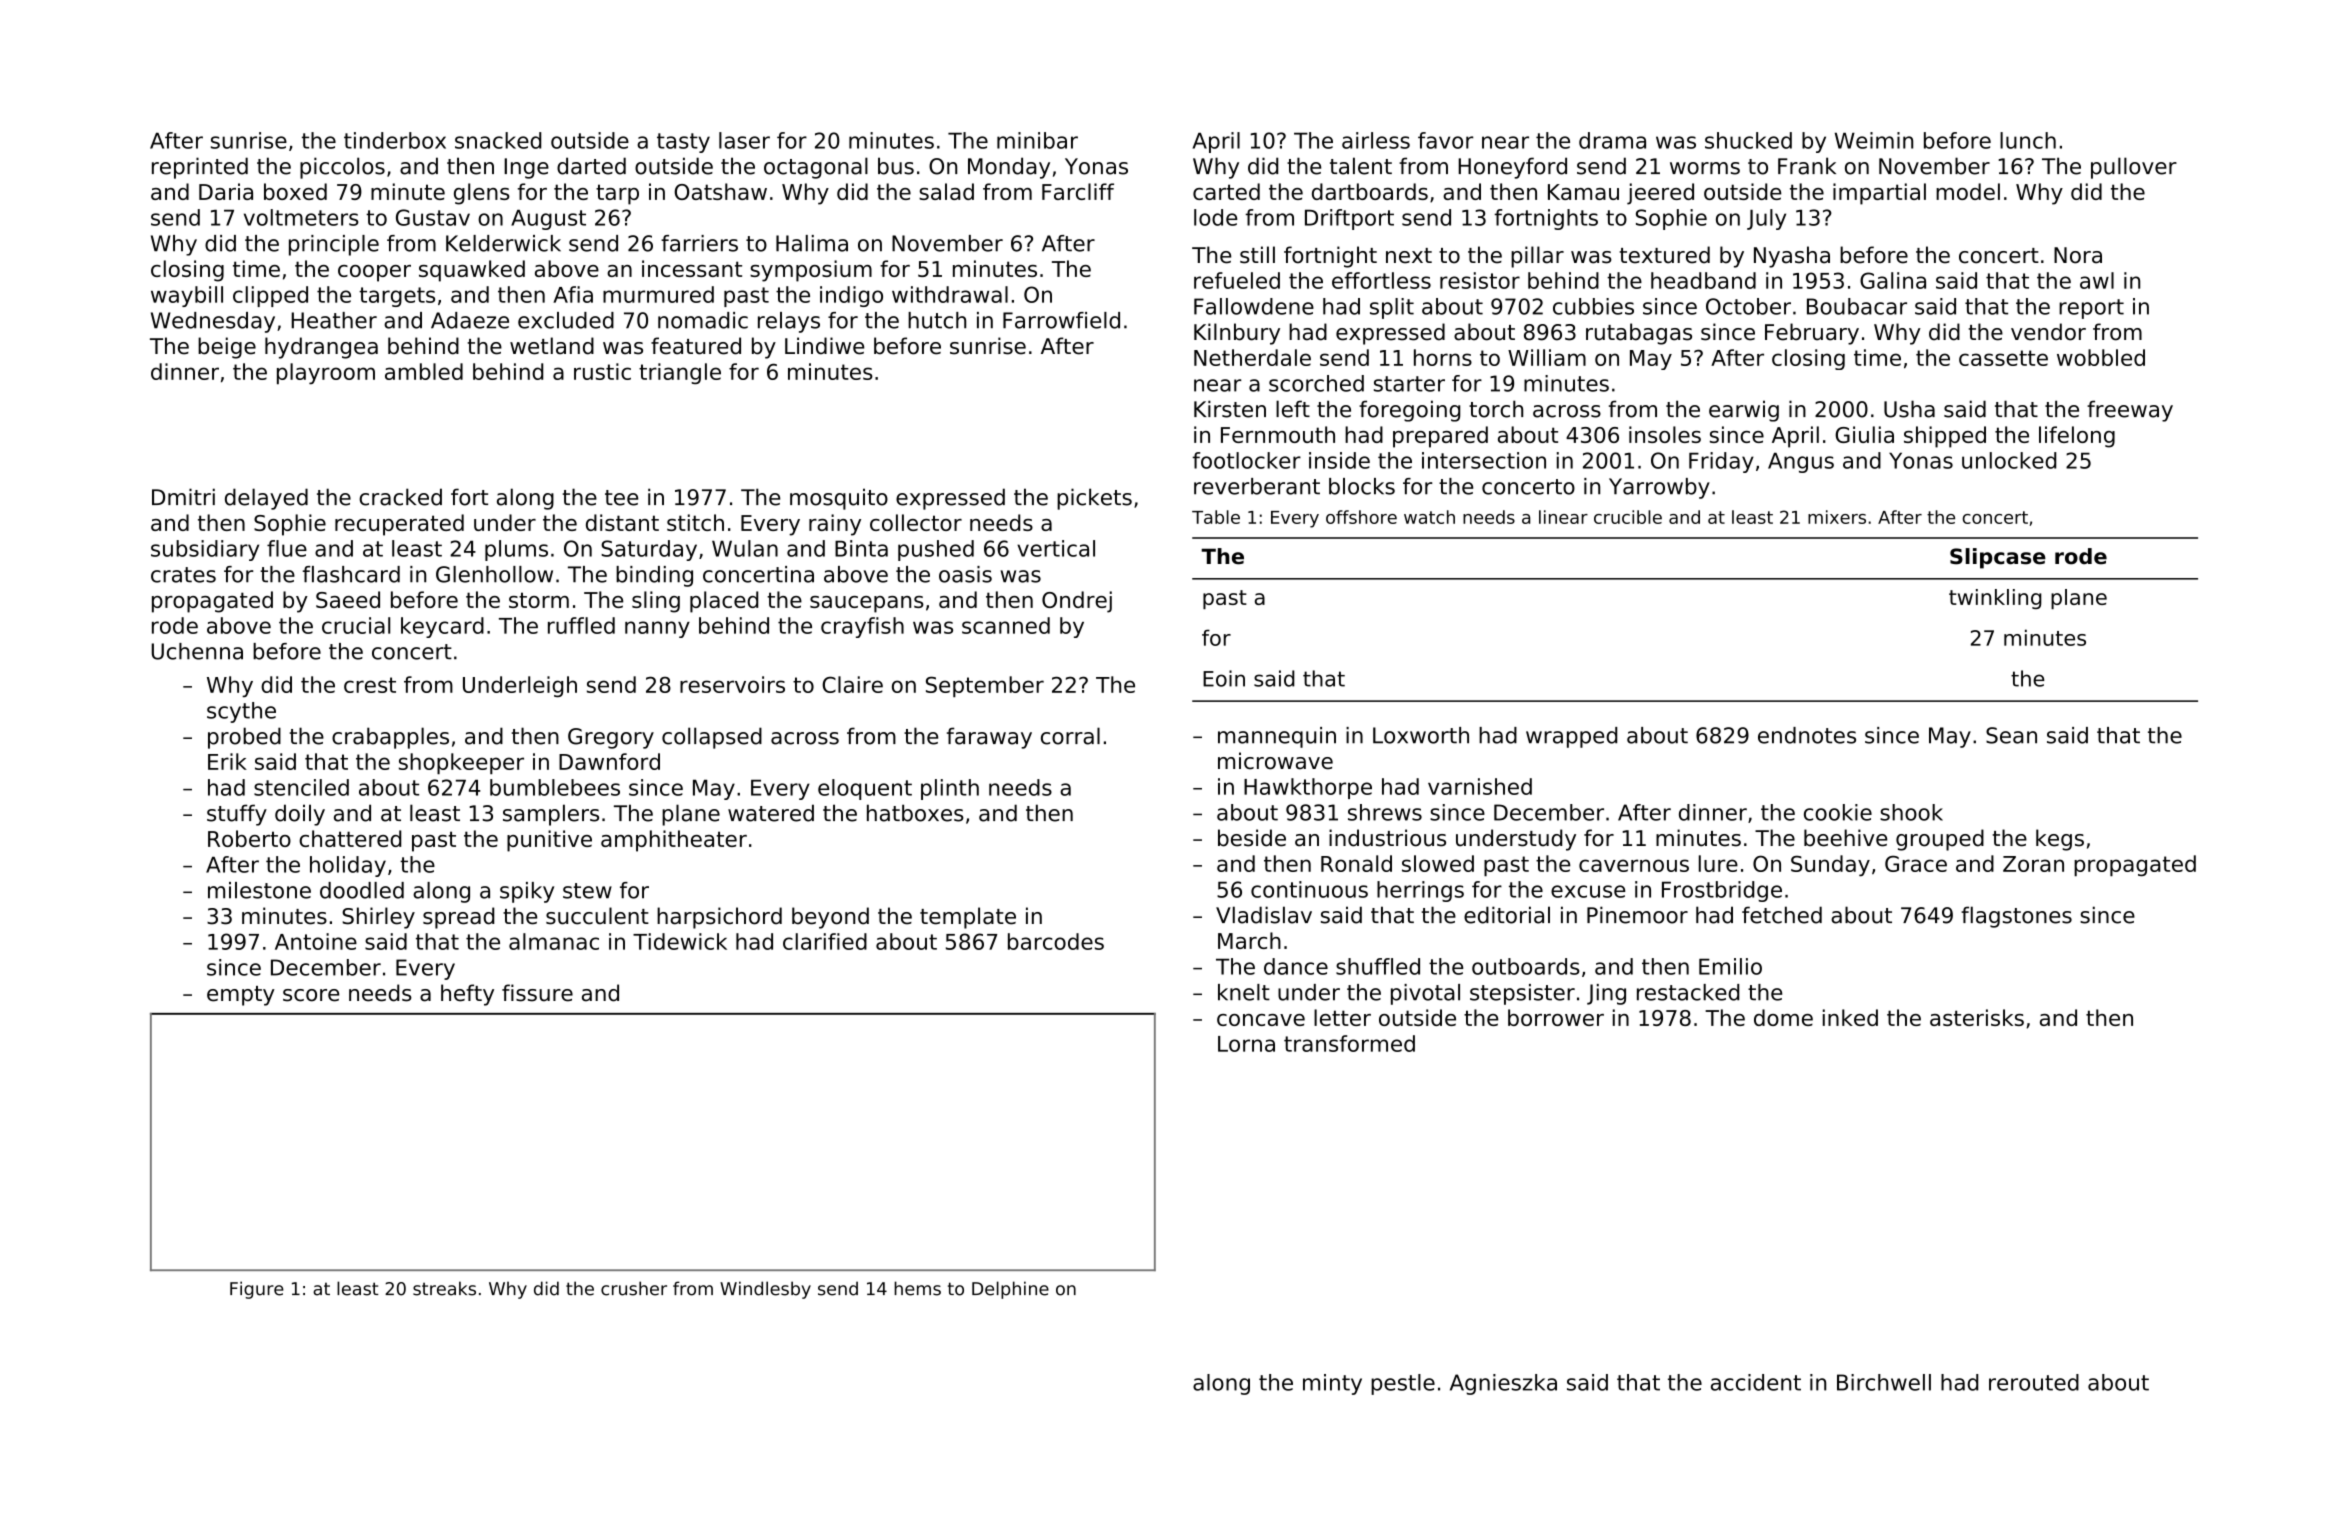  I want to click on Eoin, so click(1224, 678).
